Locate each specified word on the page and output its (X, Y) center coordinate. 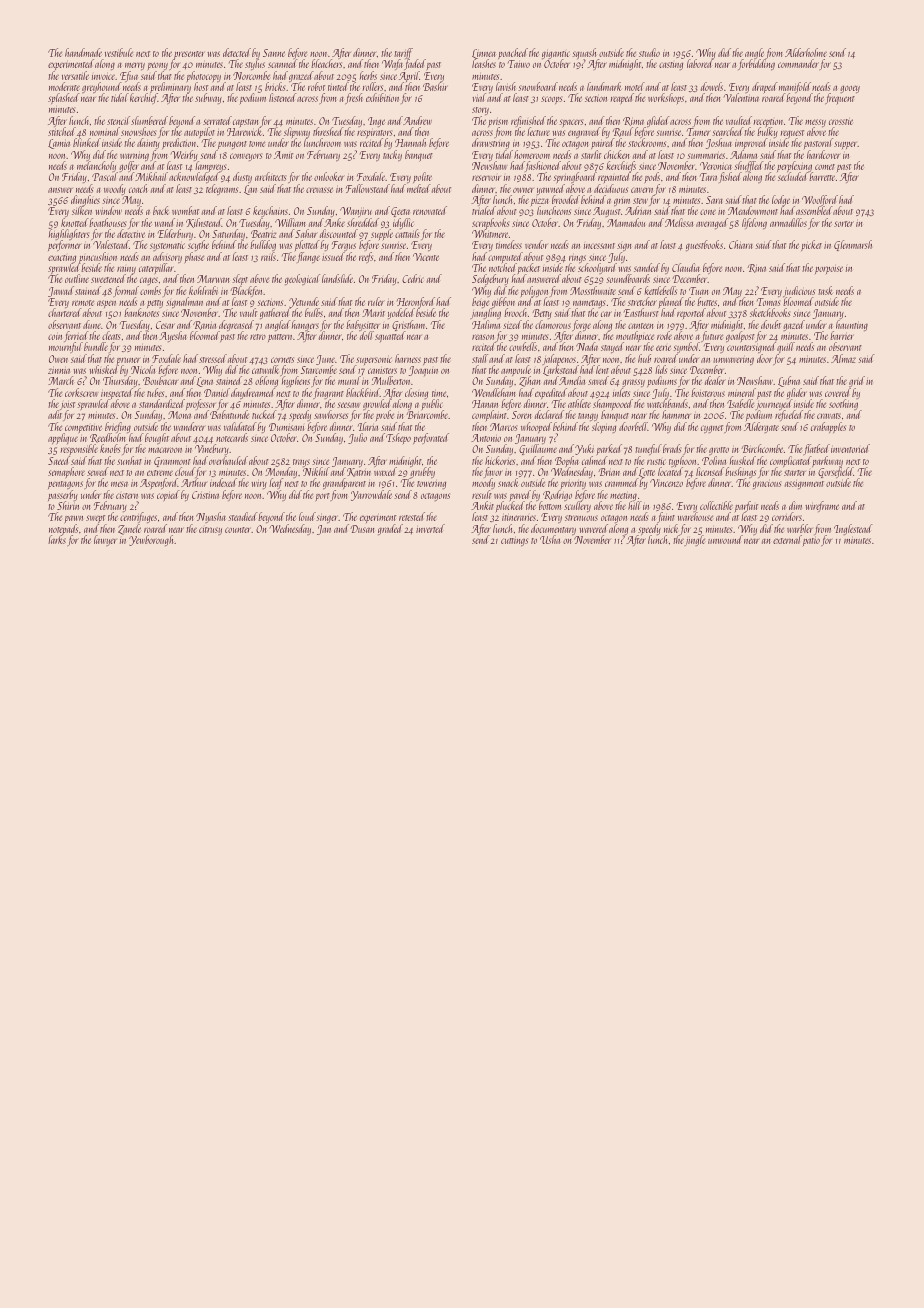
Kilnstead (204, 223)
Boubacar (161, 381)
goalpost (740, 337)
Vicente (426, 257)
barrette (822, 177)
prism (498, 123)
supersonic (374, 361)
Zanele (129, 529)
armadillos (788, 222)
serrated (217, 120)
